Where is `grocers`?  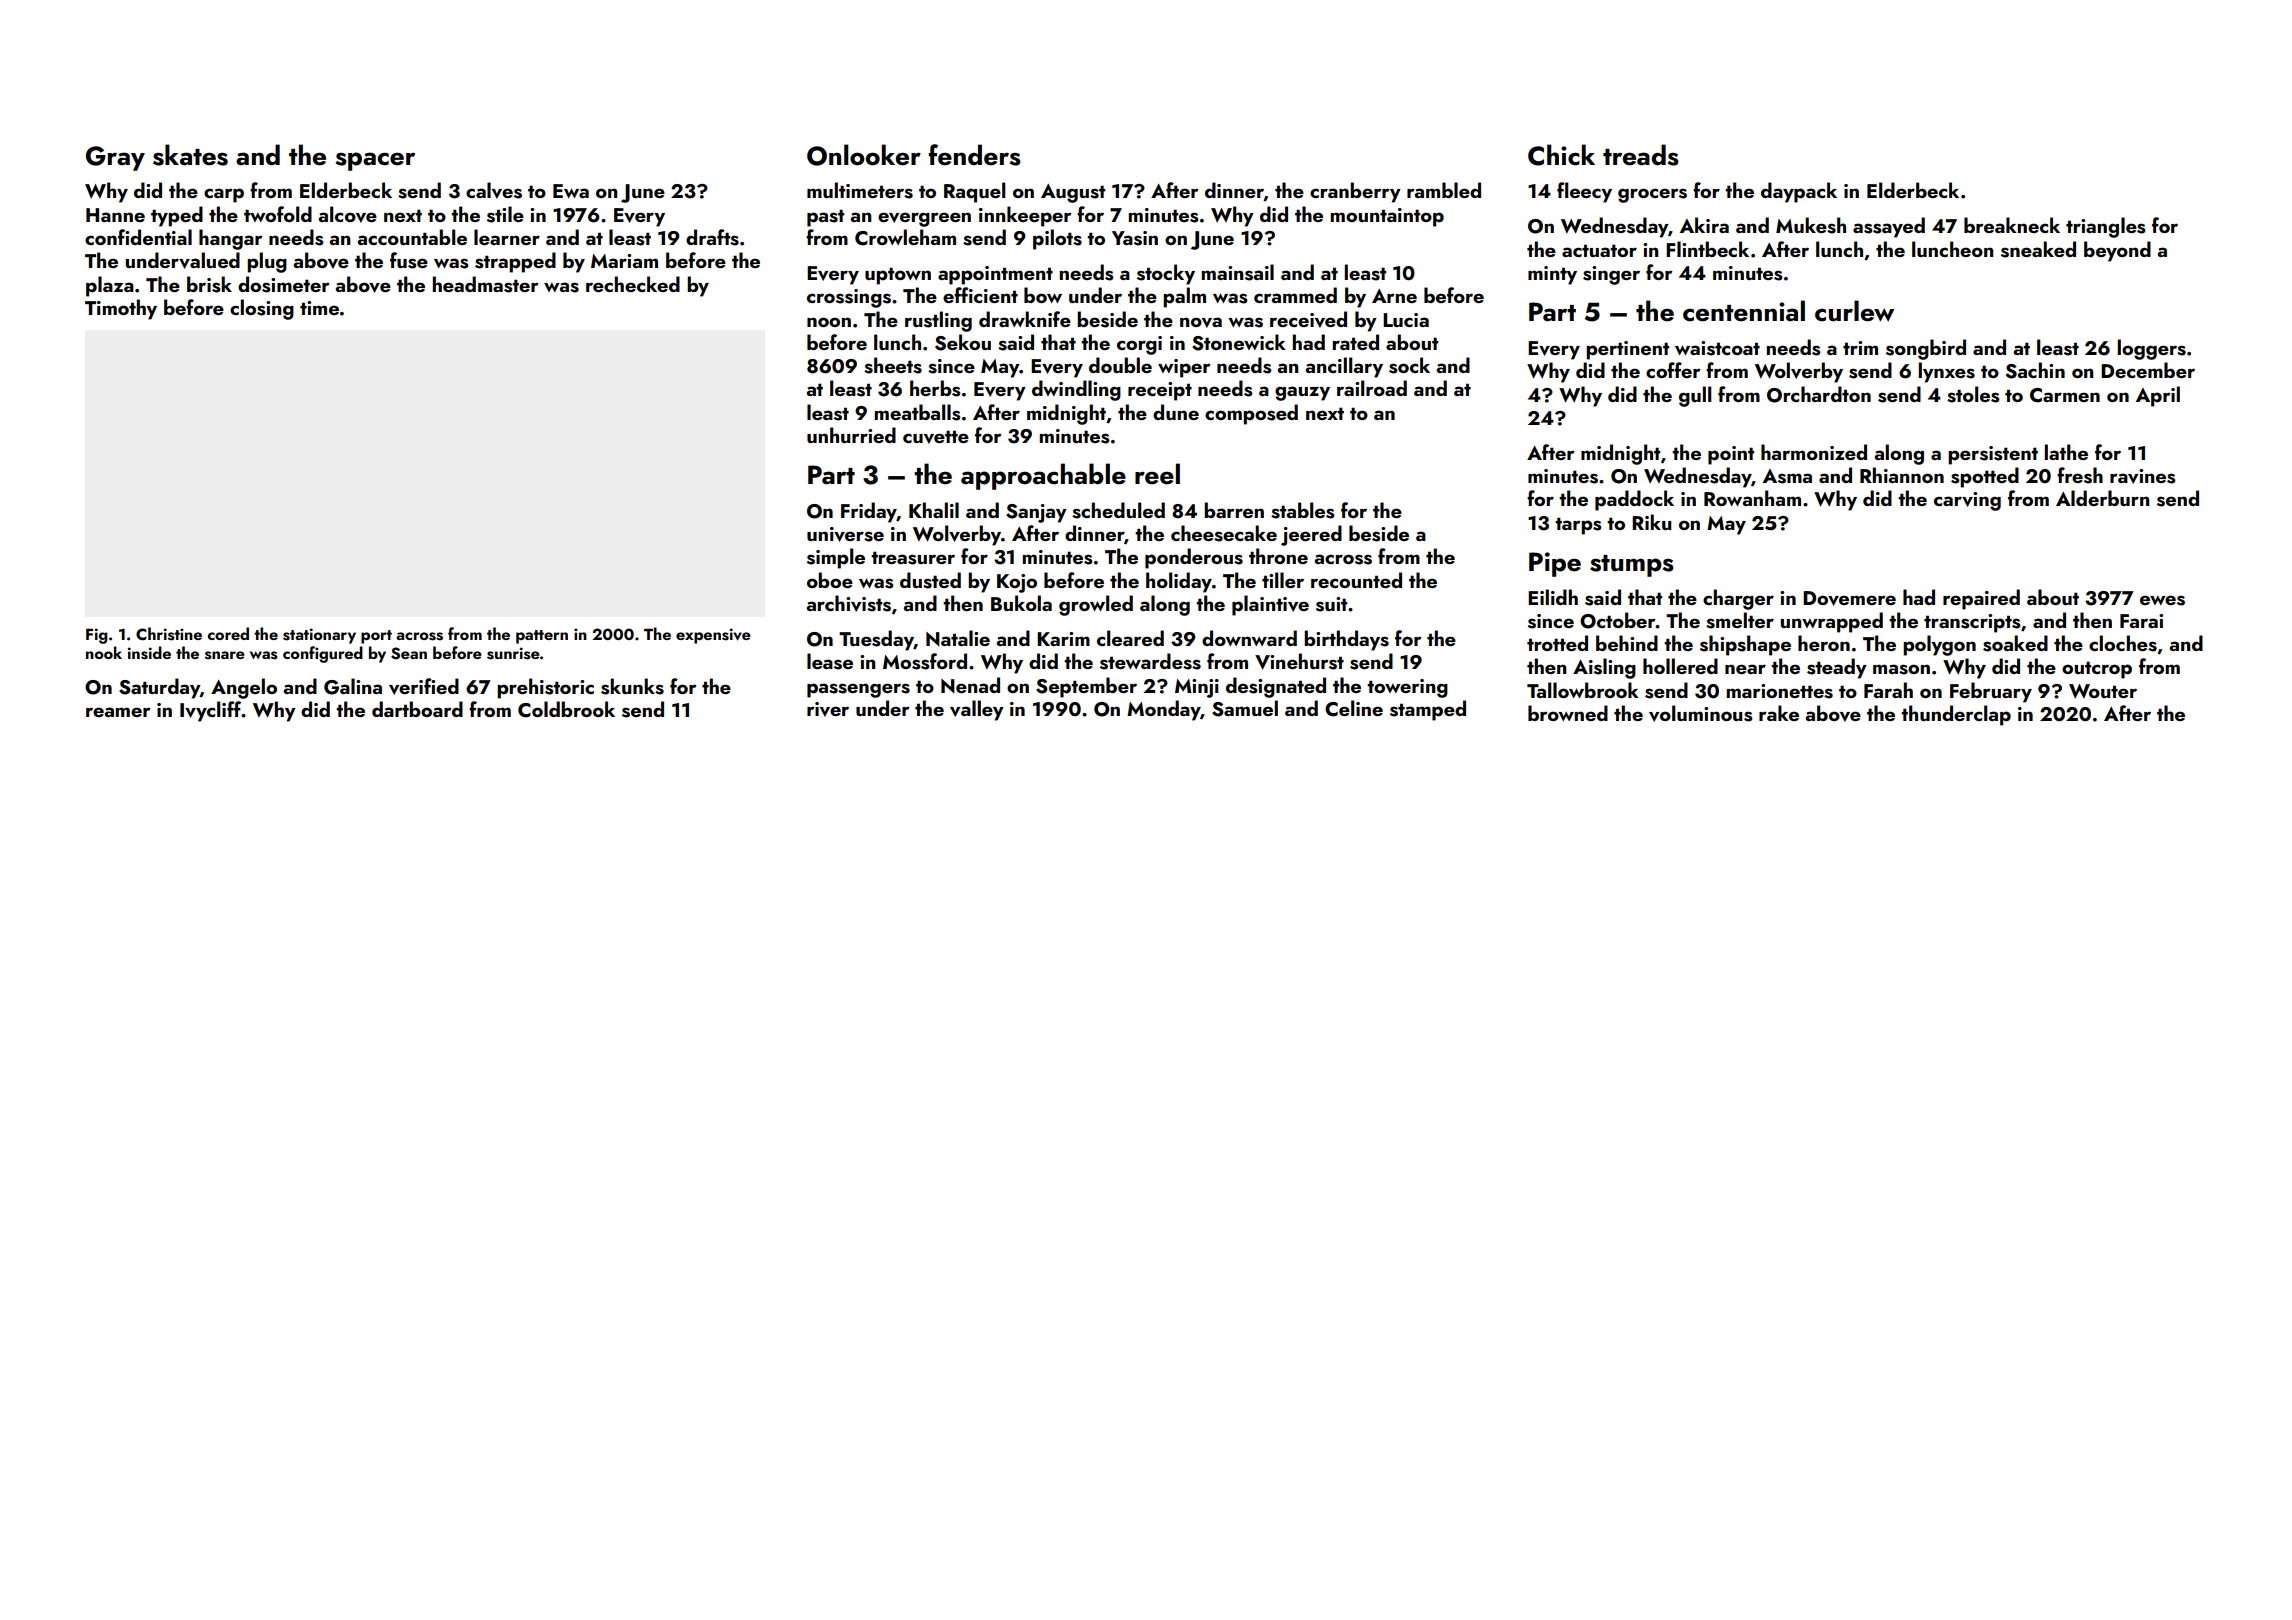 grocers is located at coordinates (1652, 195).
